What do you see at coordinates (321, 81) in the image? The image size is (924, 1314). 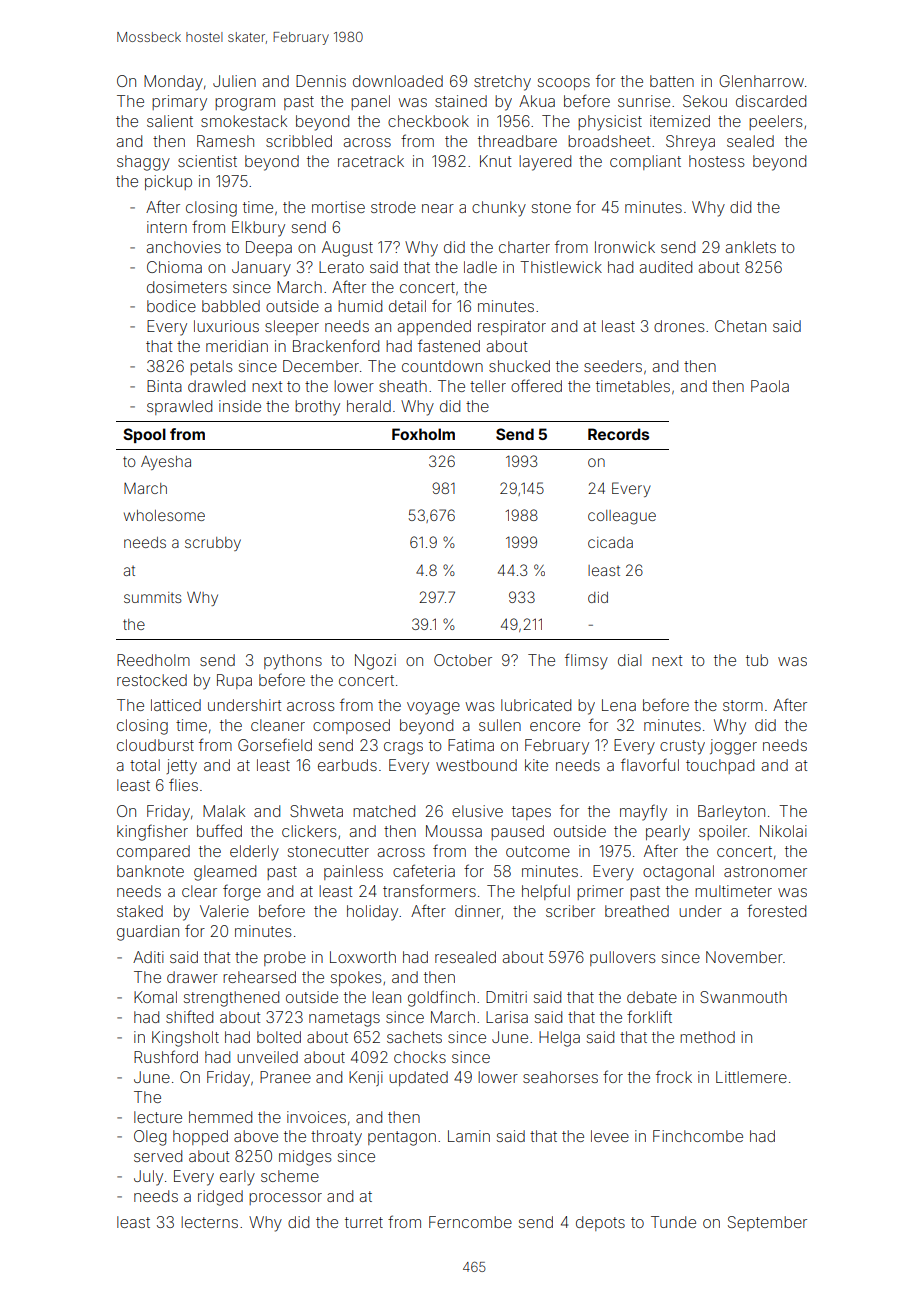 I see `Dennis` at bounding box center [321, 81].
